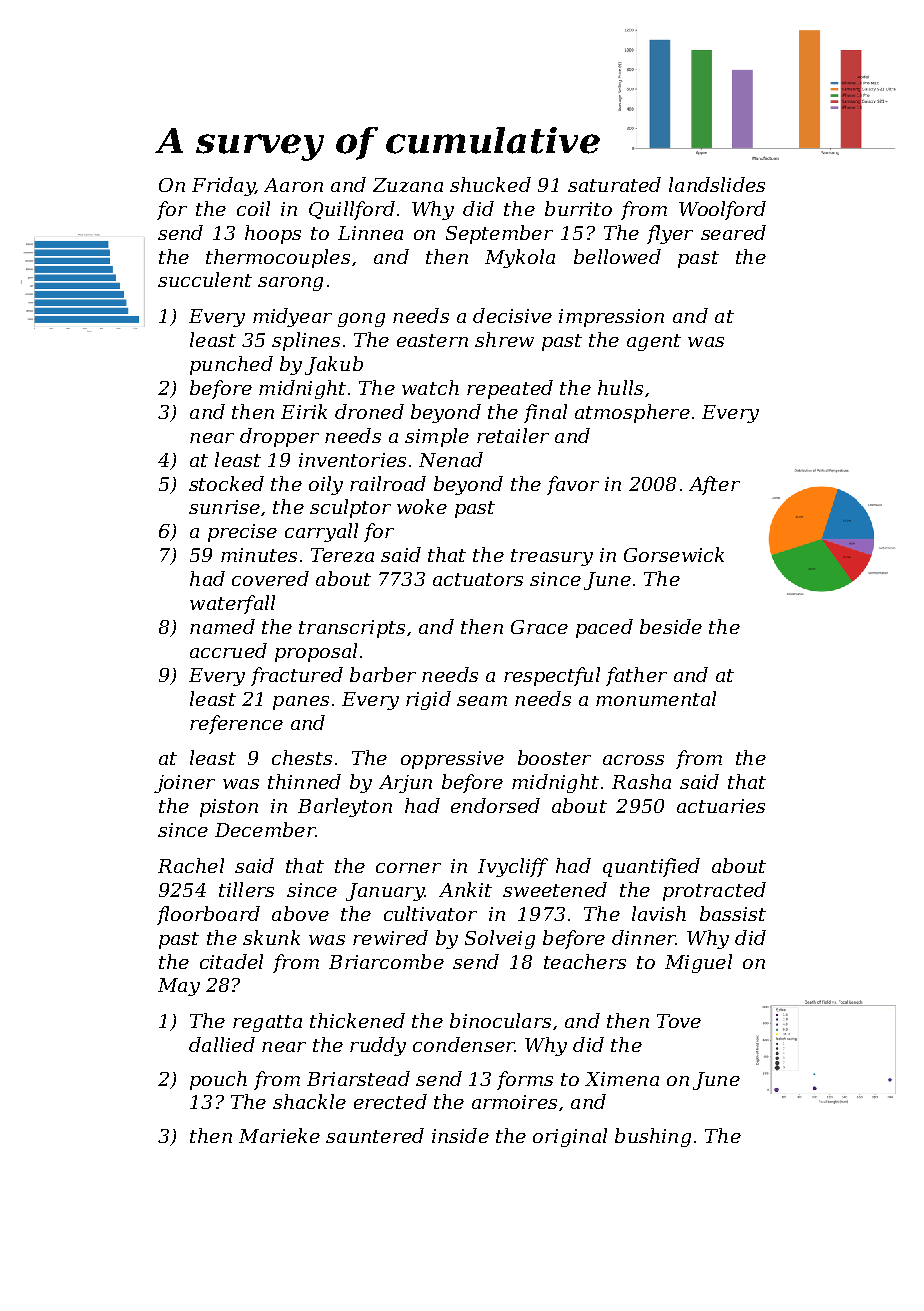  I want to click on sauntered, so click(375, 1135).
